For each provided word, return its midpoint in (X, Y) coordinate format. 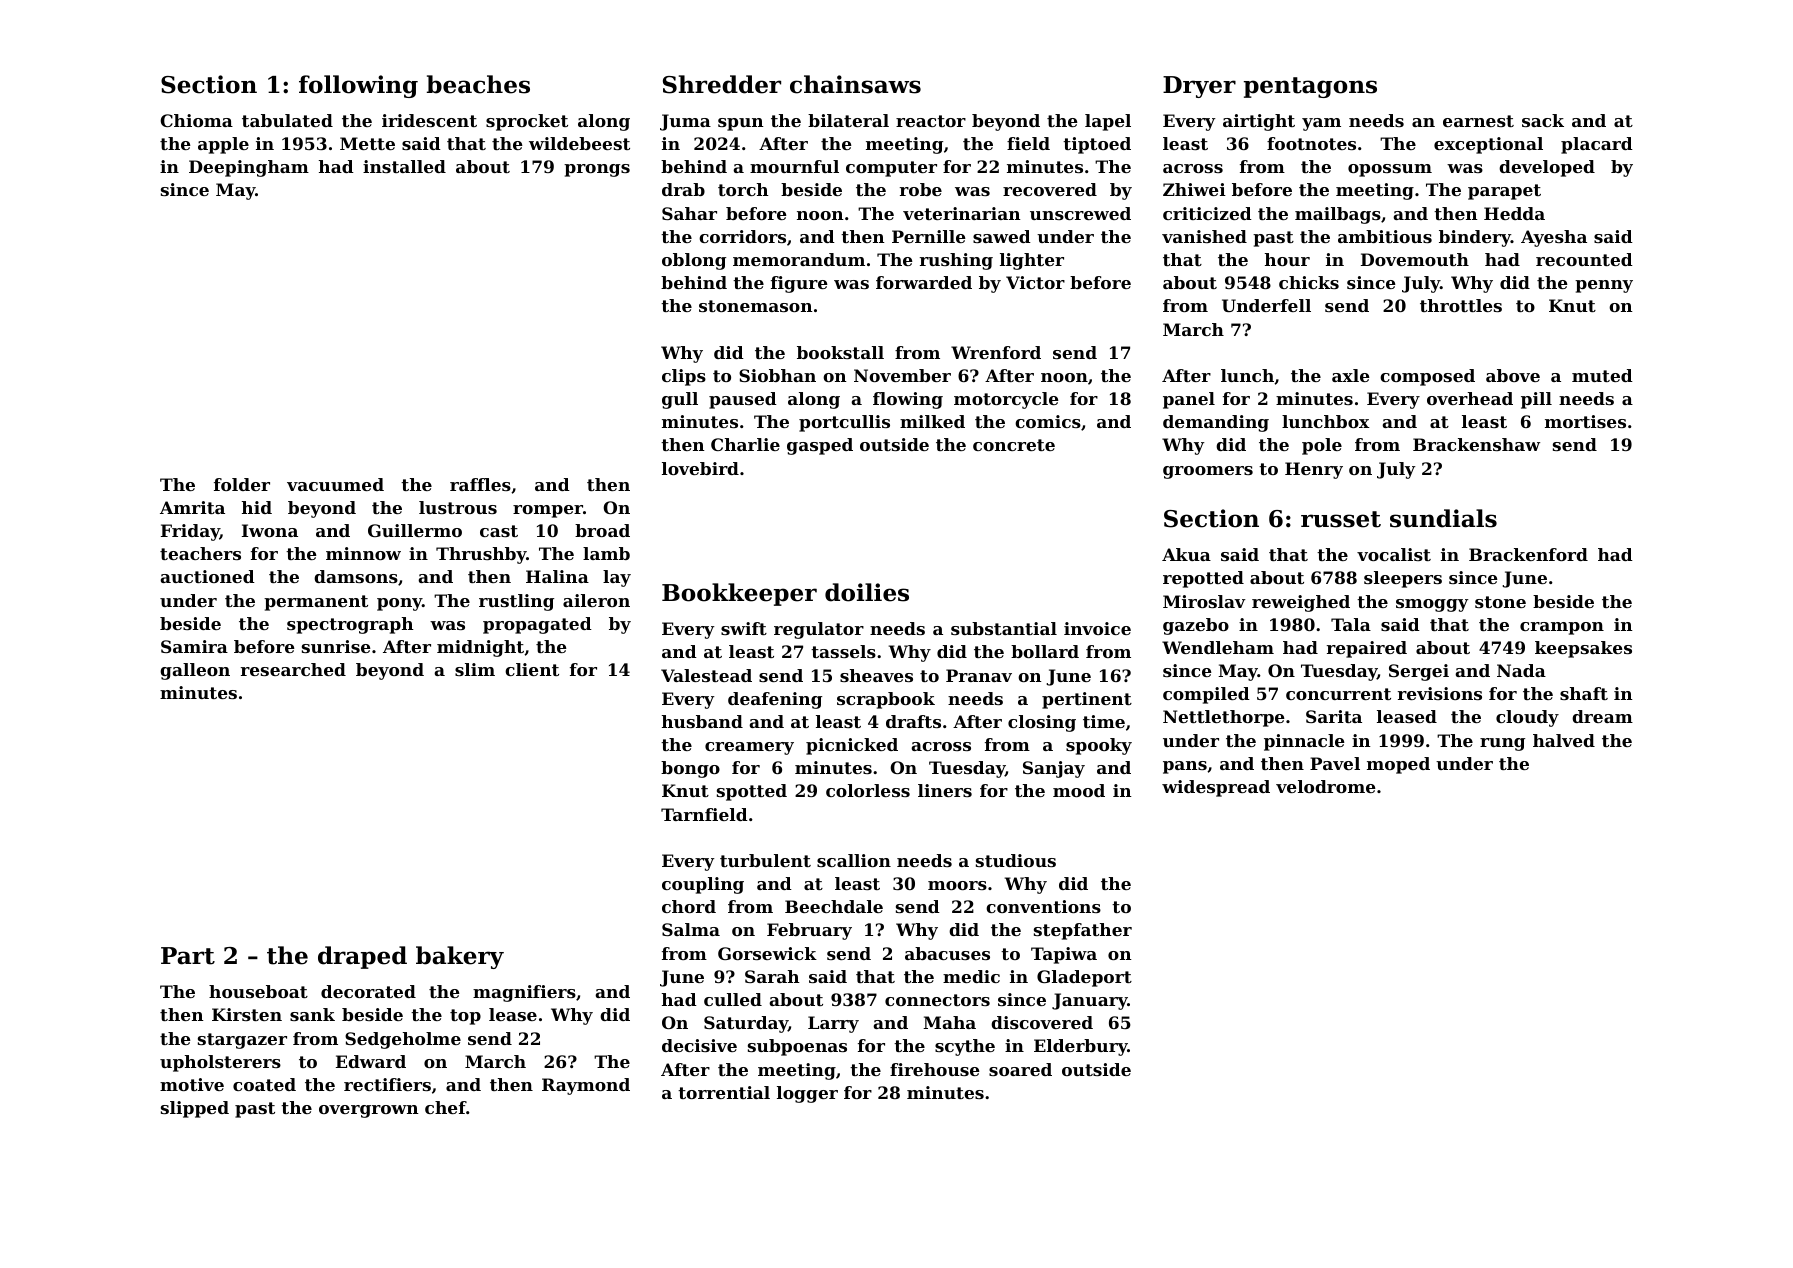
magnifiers (524, 993)
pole (1322, 446)
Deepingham (249, 168)
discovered (1042, 1022)
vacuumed (335, 484)
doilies (867, 592)
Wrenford (996, 352)
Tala (1351, 624)
